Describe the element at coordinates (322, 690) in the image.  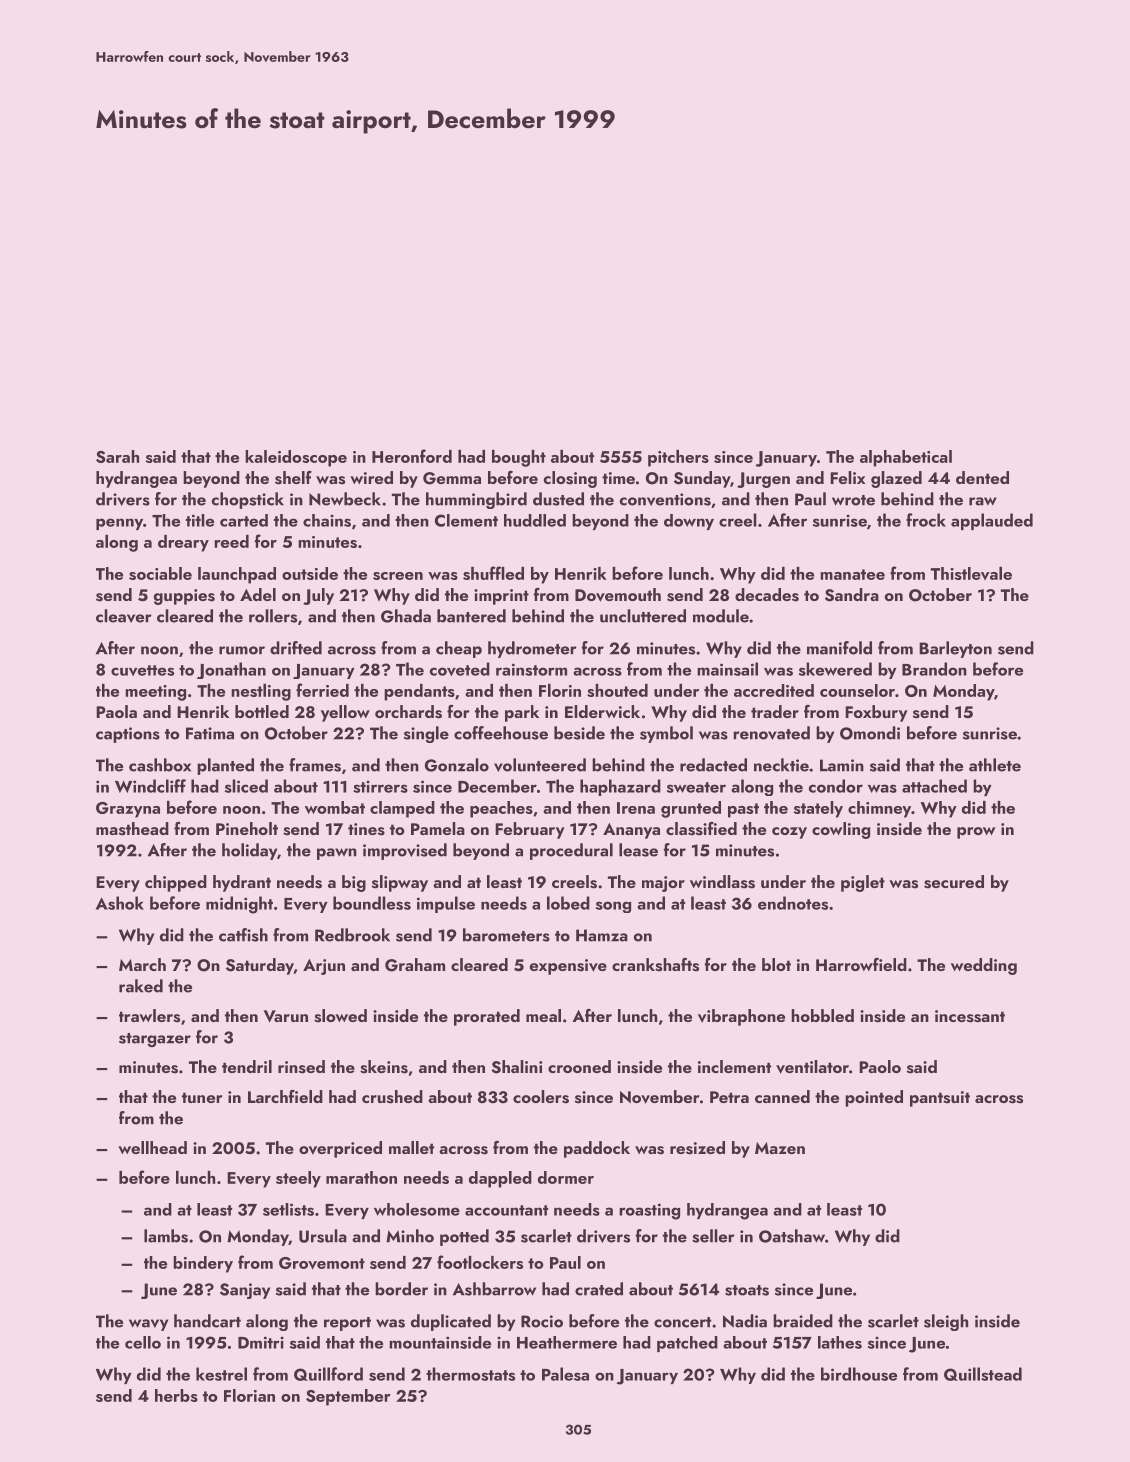
I see `ferried` at that location.
